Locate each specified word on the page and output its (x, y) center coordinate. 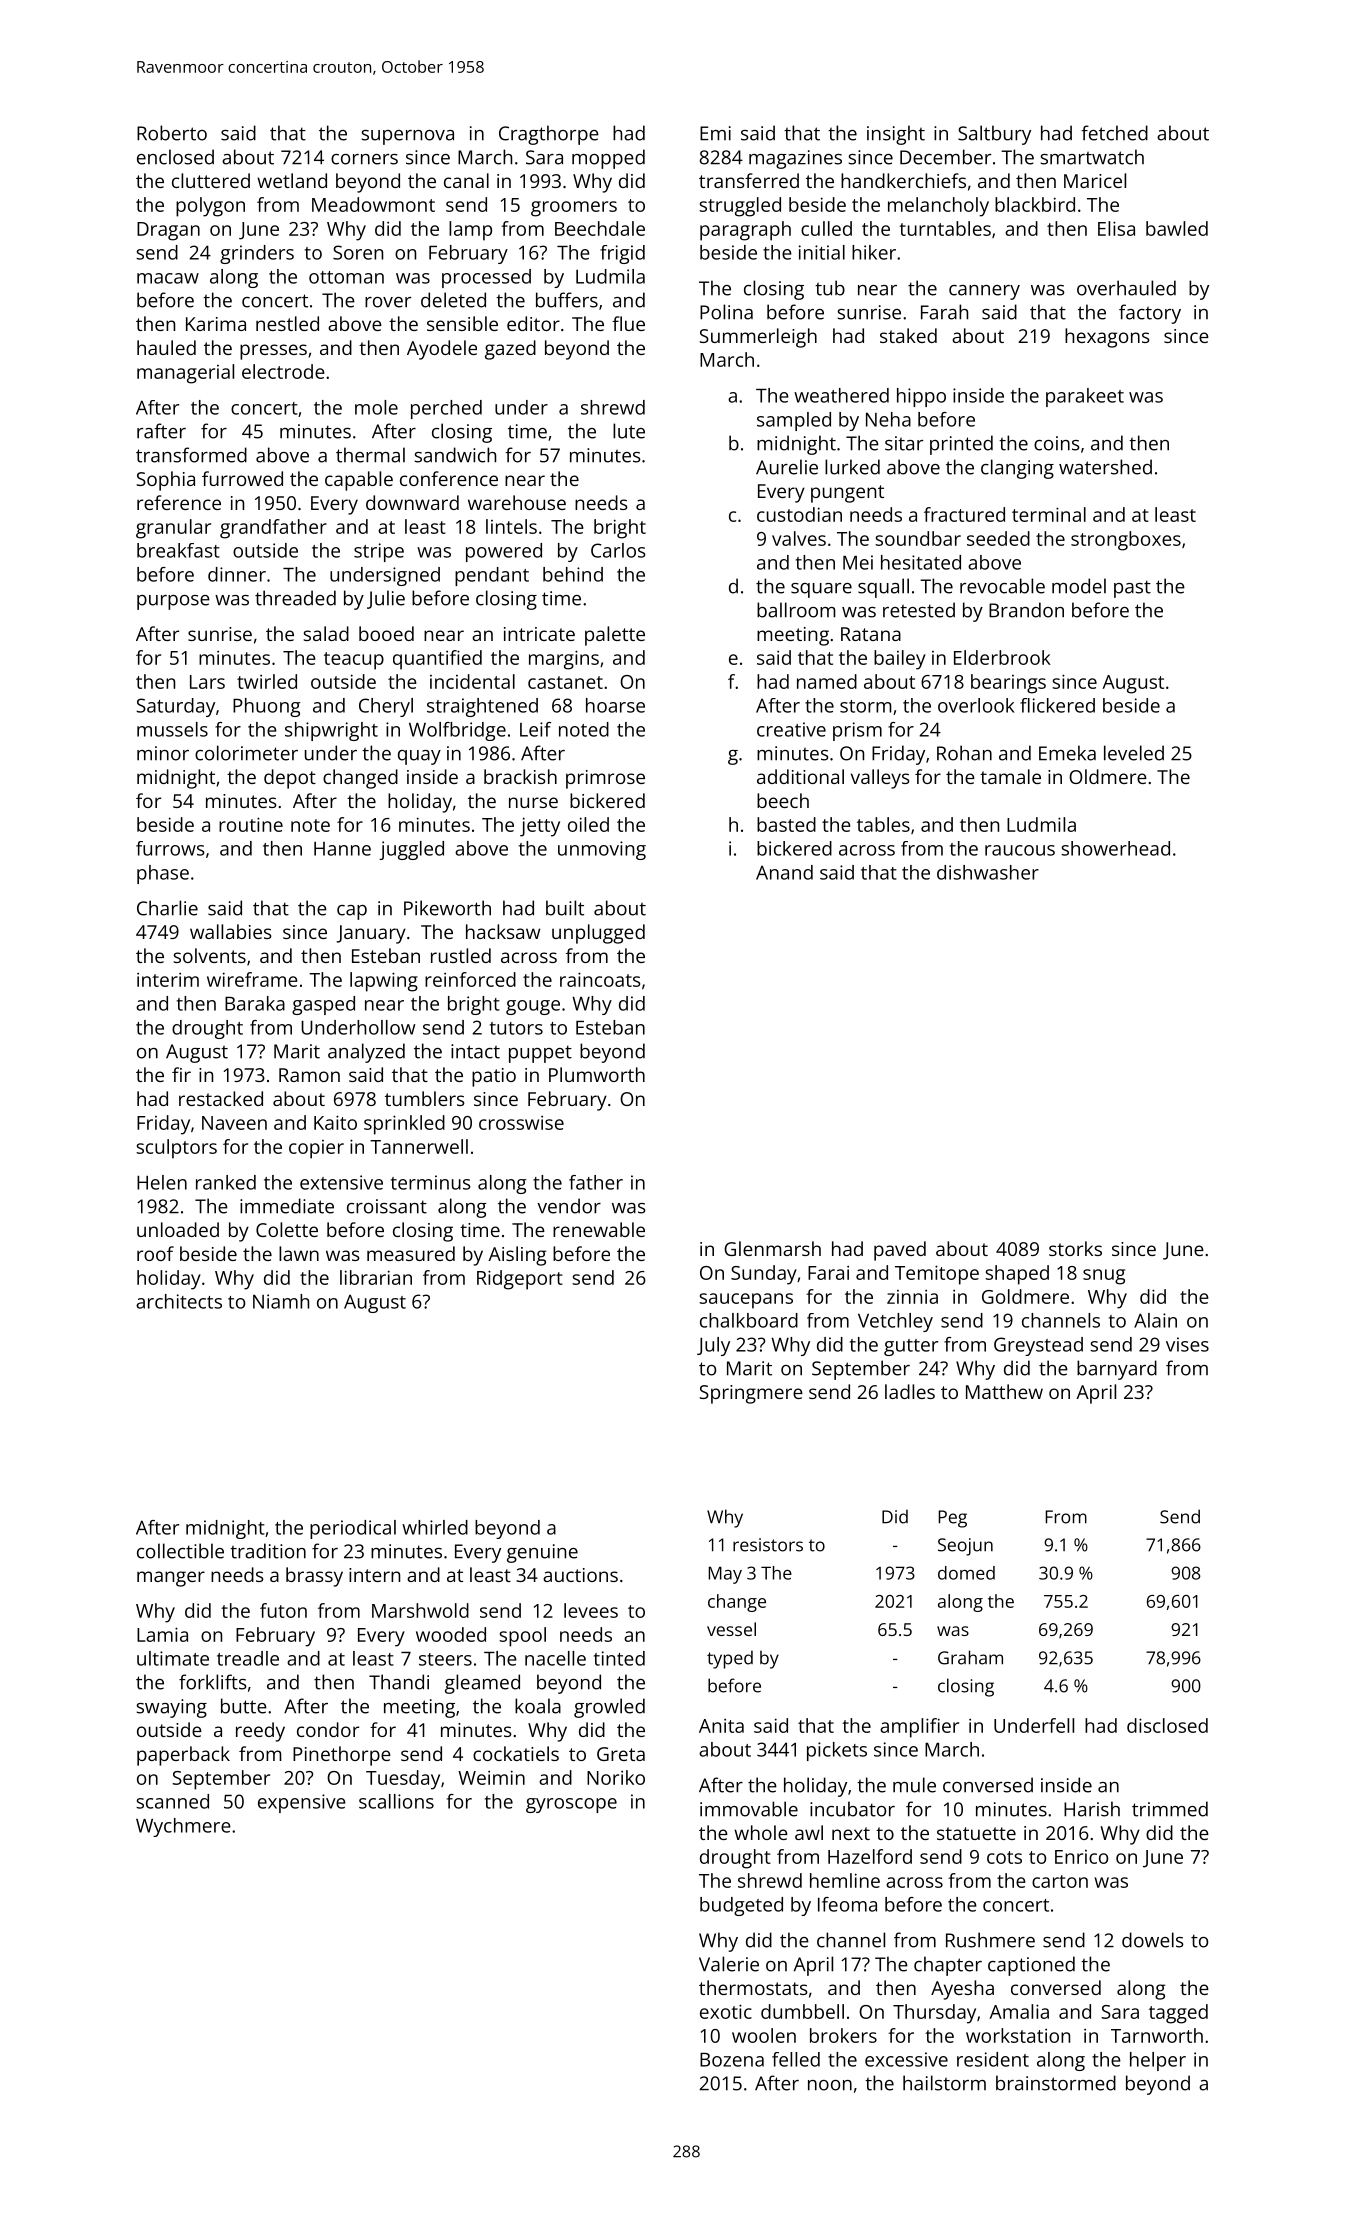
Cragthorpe (549, 135)
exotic (726, 2011)
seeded (998, 538)
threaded (295, 598)
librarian (376, 1277)
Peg (952, 1519)
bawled (1177, 228)
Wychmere (183, 1827)
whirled (435, 1527)
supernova (408, 137)
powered (504, 552)
